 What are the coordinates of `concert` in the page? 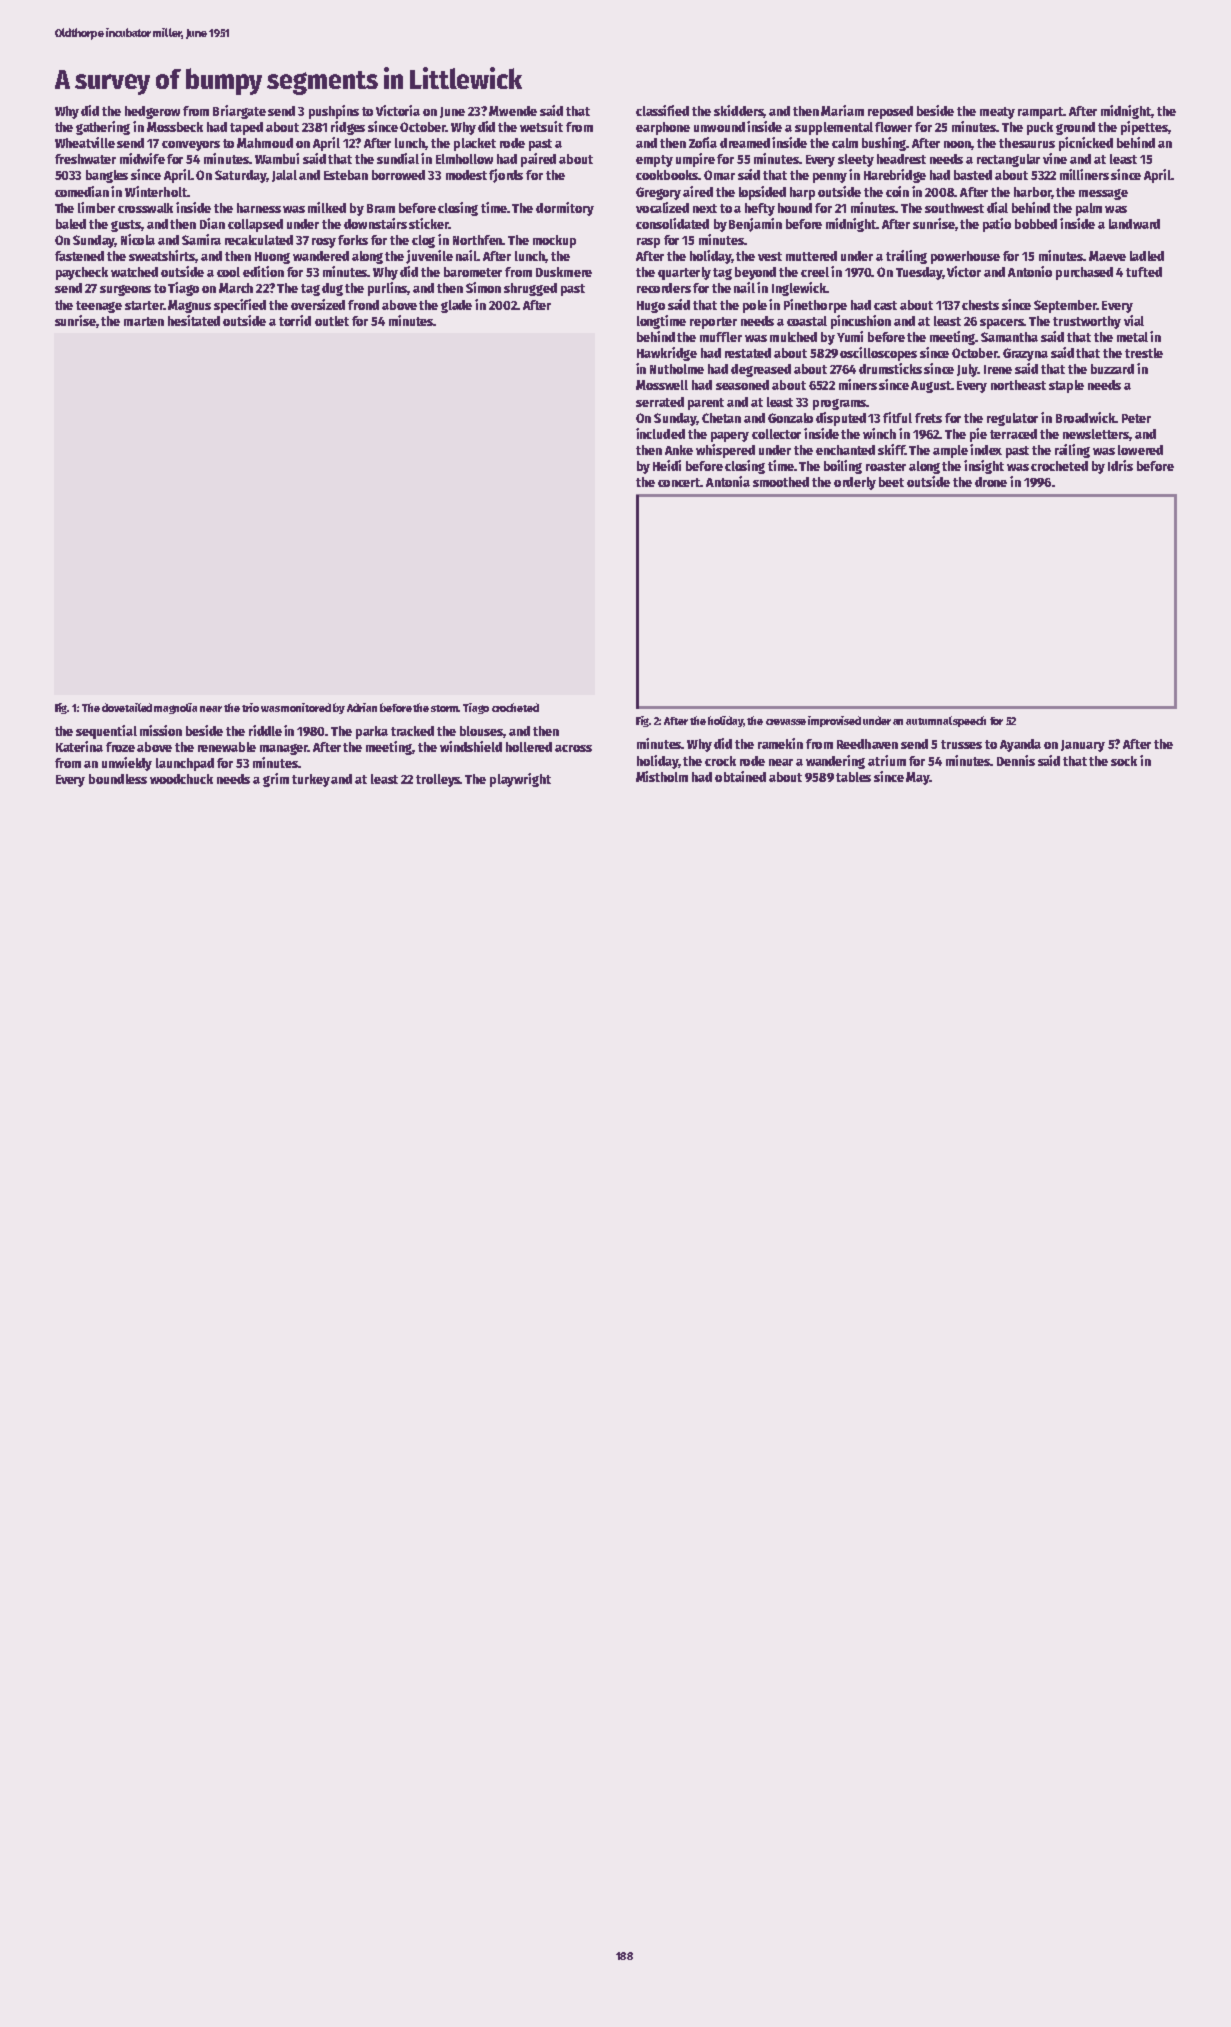 It's located at (679, 482).
